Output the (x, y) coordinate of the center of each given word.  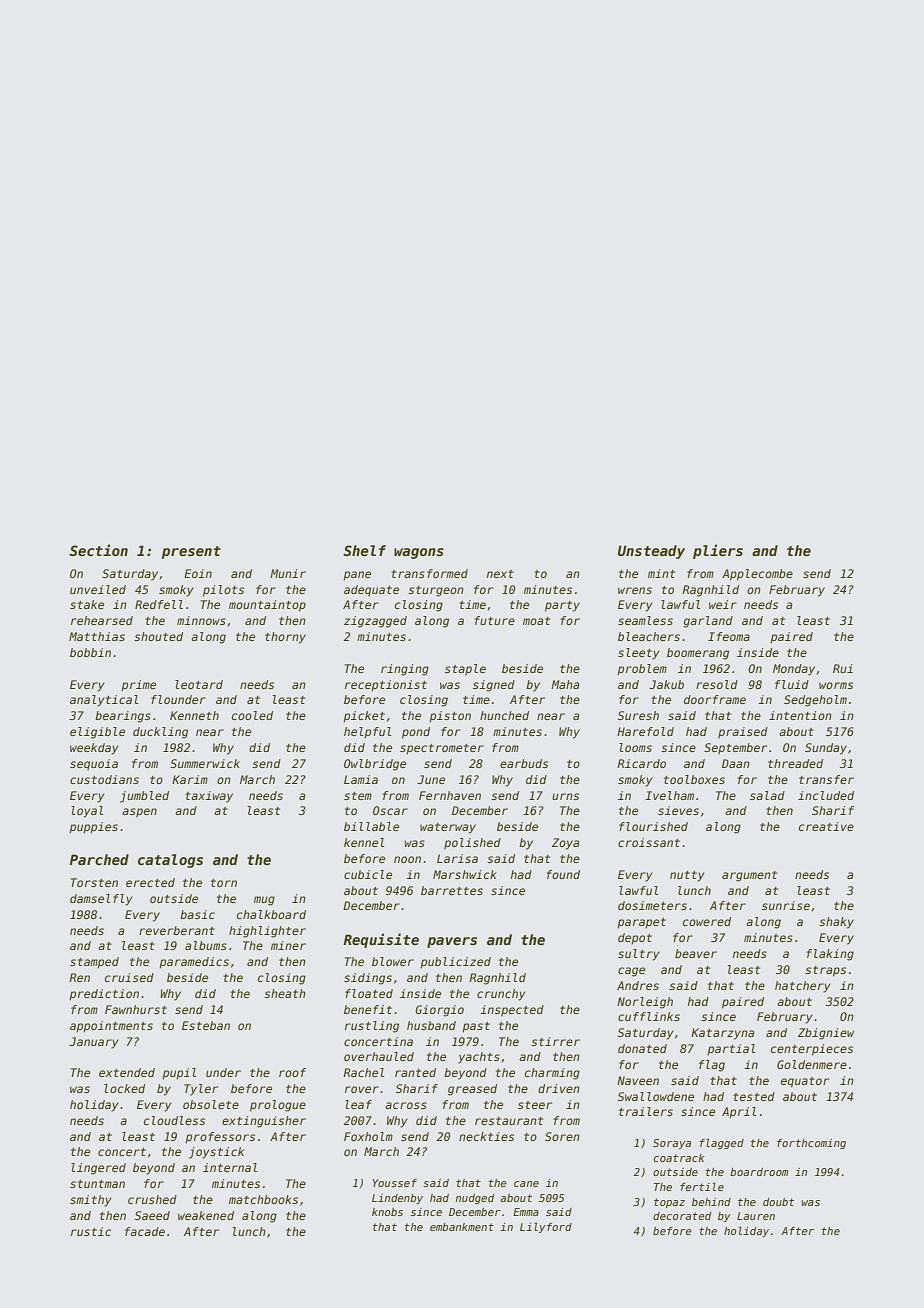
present (191, 552)
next (500, 574)
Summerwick (205, 763)
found (563, 874)
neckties (486, 1136)
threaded (795, 763)
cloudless (174, 1120)
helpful (367, 733)
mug (264, 901)
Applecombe (757, 575)
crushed (152, 1199)
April (739, 1113)
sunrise (786, 905)
